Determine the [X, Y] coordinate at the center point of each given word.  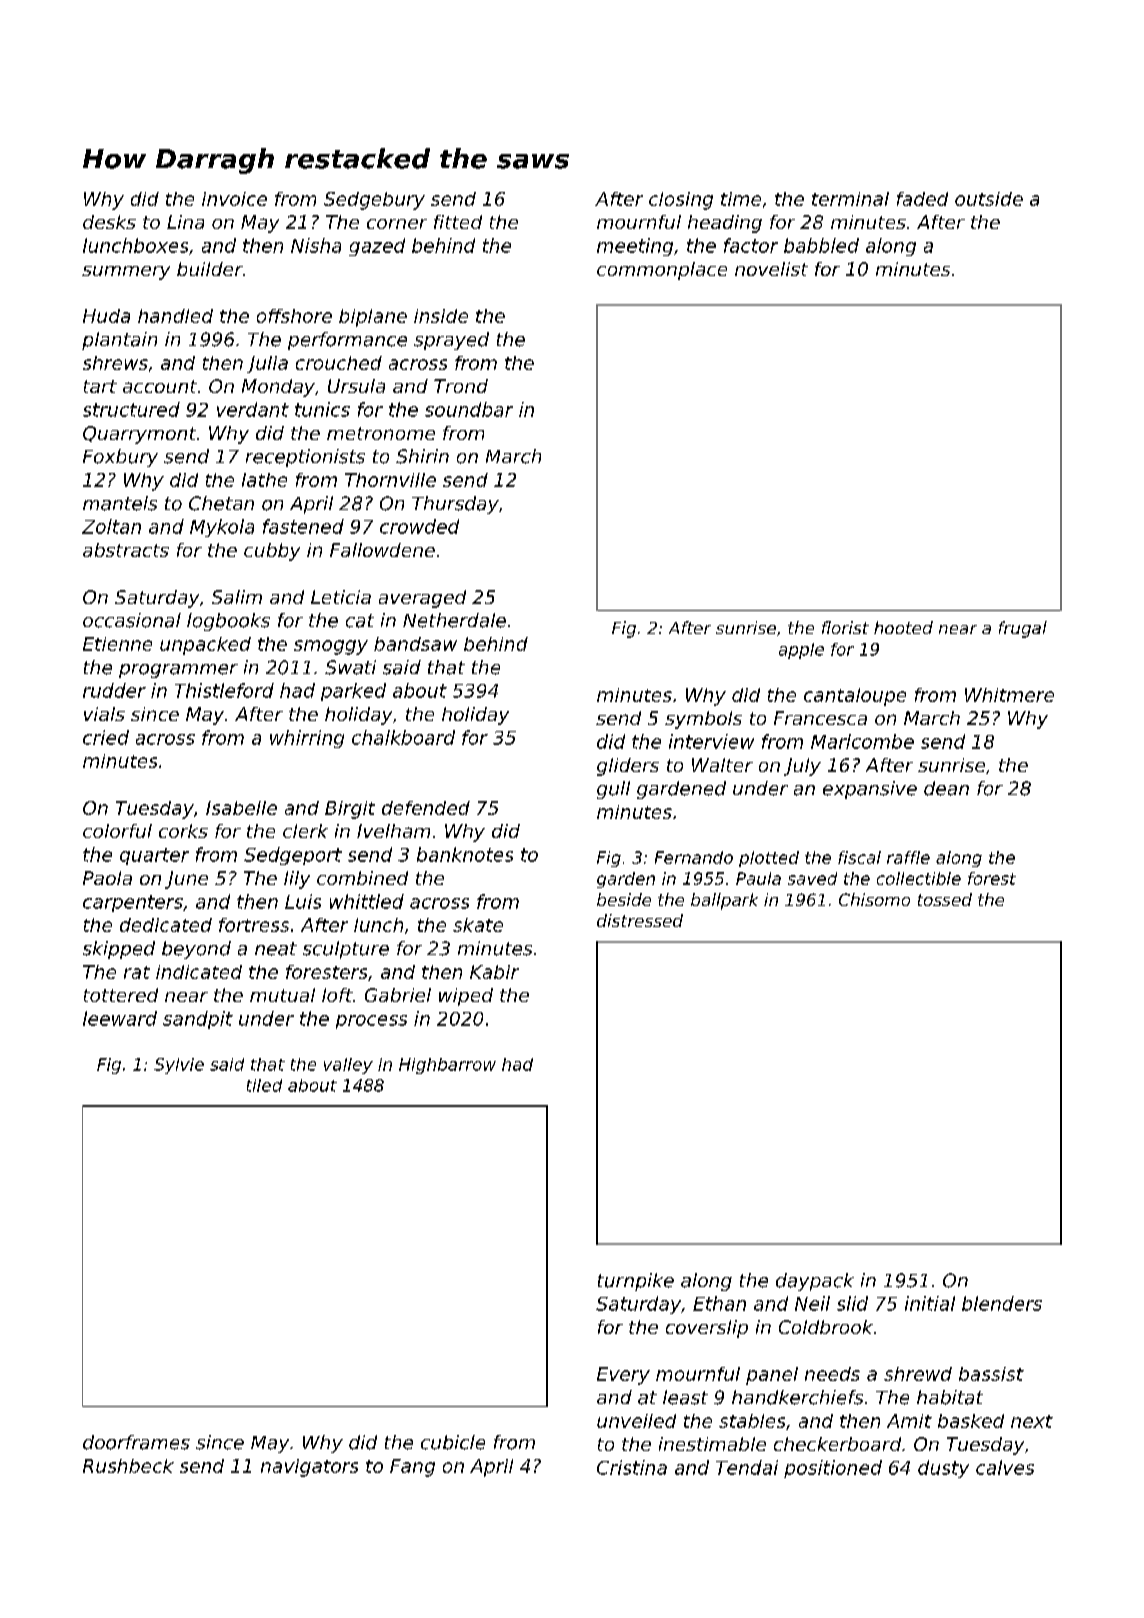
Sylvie [179, 1066]
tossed [945, 899]
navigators [309, 1468]
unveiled [636, 1421]
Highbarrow [447, 1066]
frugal [1023, 629]
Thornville [390, 480]
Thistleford [224, 690]
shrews [115, 363]
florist [845, 627]
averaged [422, 599]
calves [1005, 1467]
